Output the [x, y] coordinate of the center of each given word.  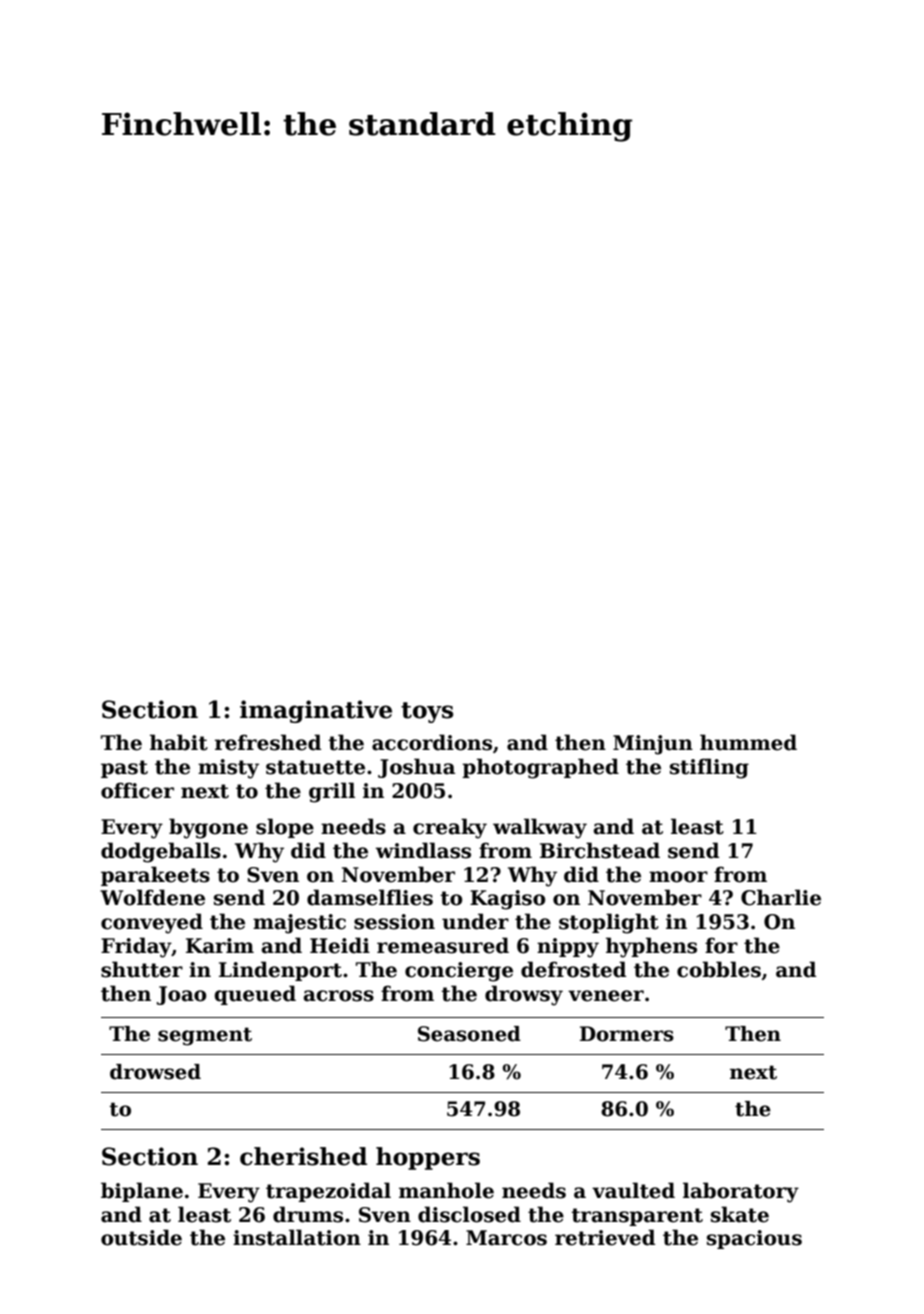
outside [141, 1237]
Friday [136, 947]
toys [427, 712]
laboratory [741, 1192]
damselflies [370, 897]
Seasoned [469, 1034]
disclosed [469, 1214]
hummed [748, 742]
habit [179, 742]
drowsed [155, 1072]
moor [678, 877]
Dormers [627, 1034]
